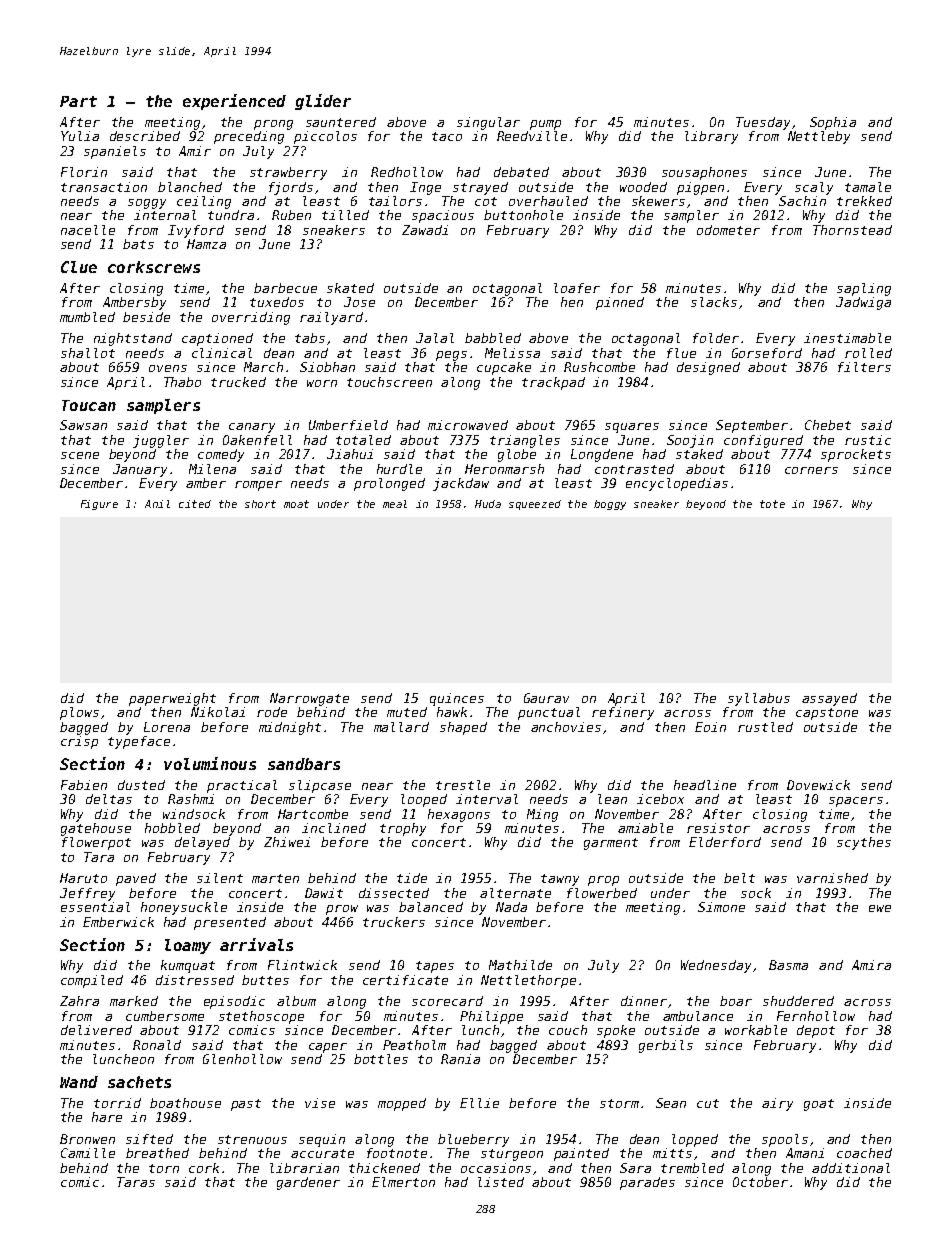 This screenshot has height=1233, width=952. What do you see at coordinates (577, 288) in the screenshot?
I see `loafer` at bounding box center [577, 288].
